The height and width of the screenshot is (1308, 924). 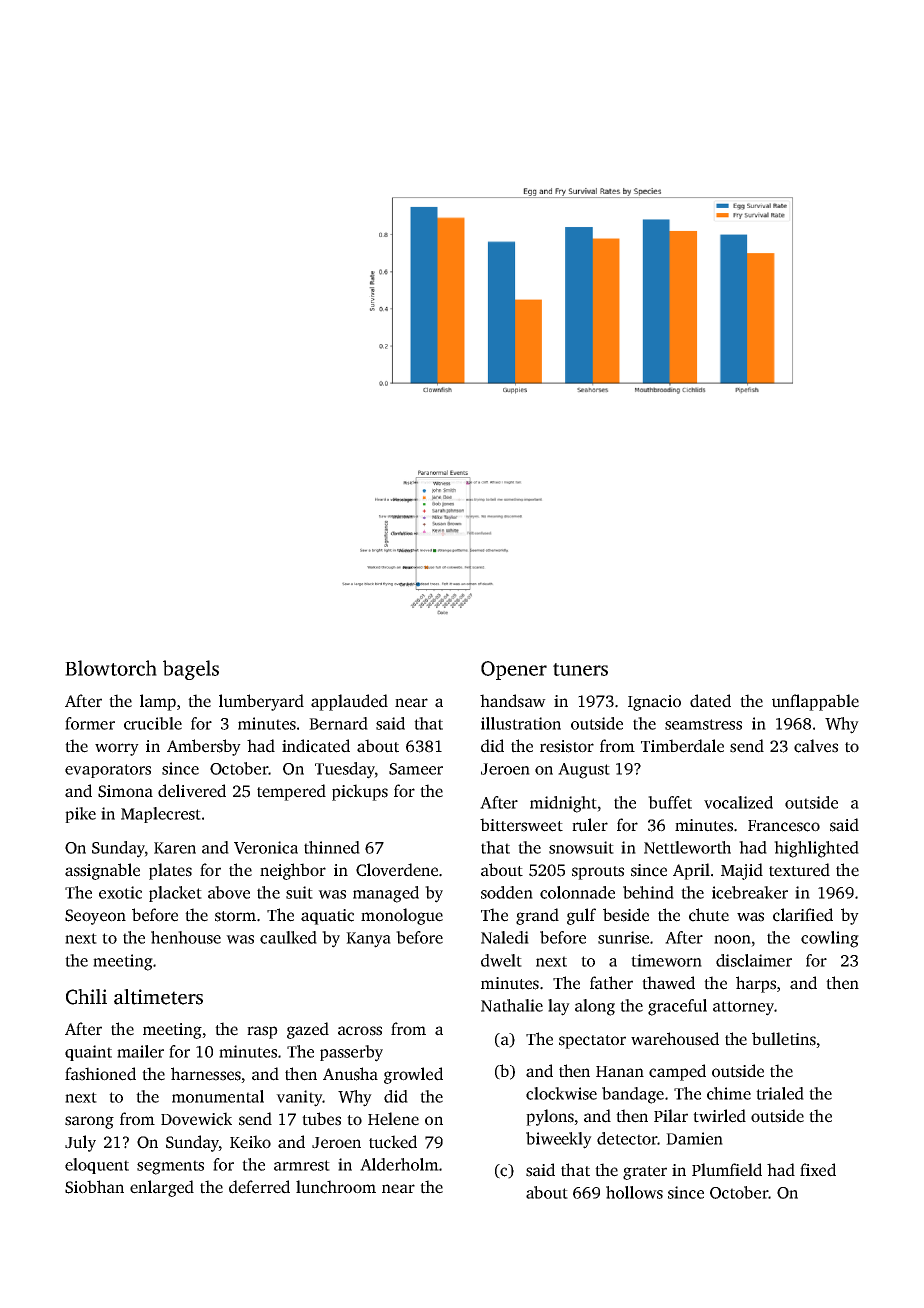 What do you see at coordinates (670, 802) in the screenshot?
I see `buffet` at bounding box center [670, 802].
